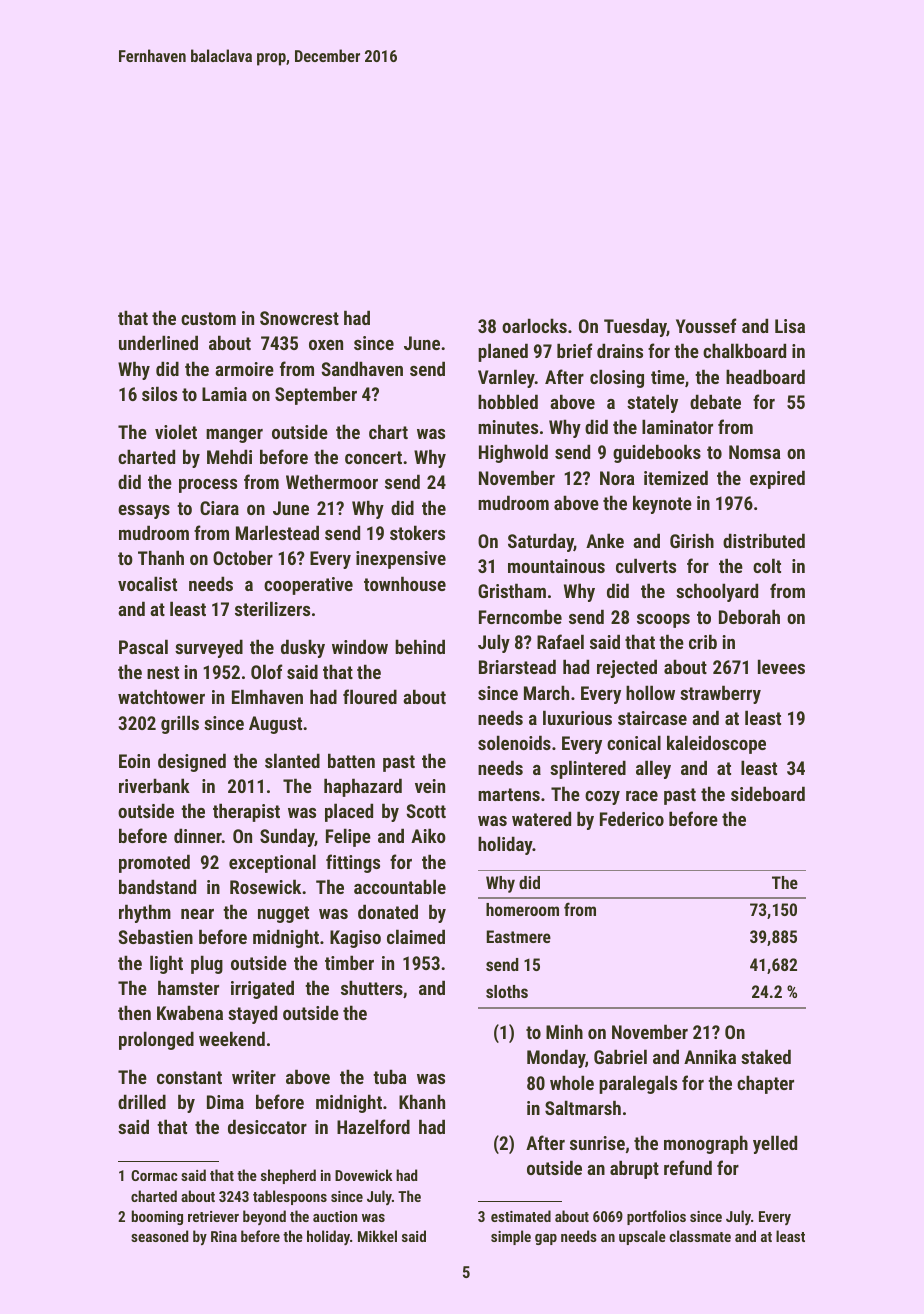 The image size is (924, 1314). Describe the element at coordinates (692, 540) in the screenshot. I see `Girish` at that location.
